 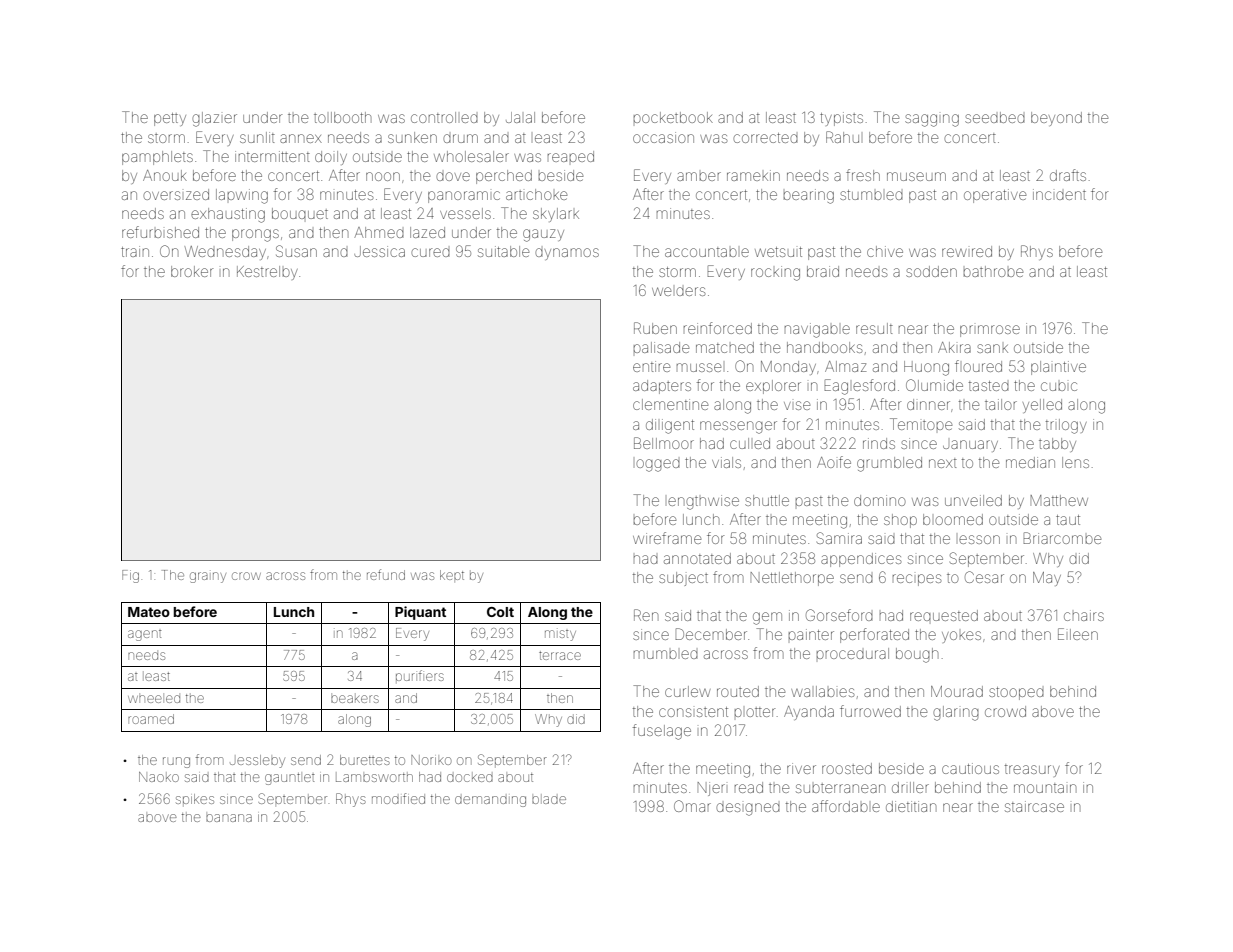 What do you see at coordinates (995, 196) in the screenshot?
I see `operative` at bounding box center [995, 196].
